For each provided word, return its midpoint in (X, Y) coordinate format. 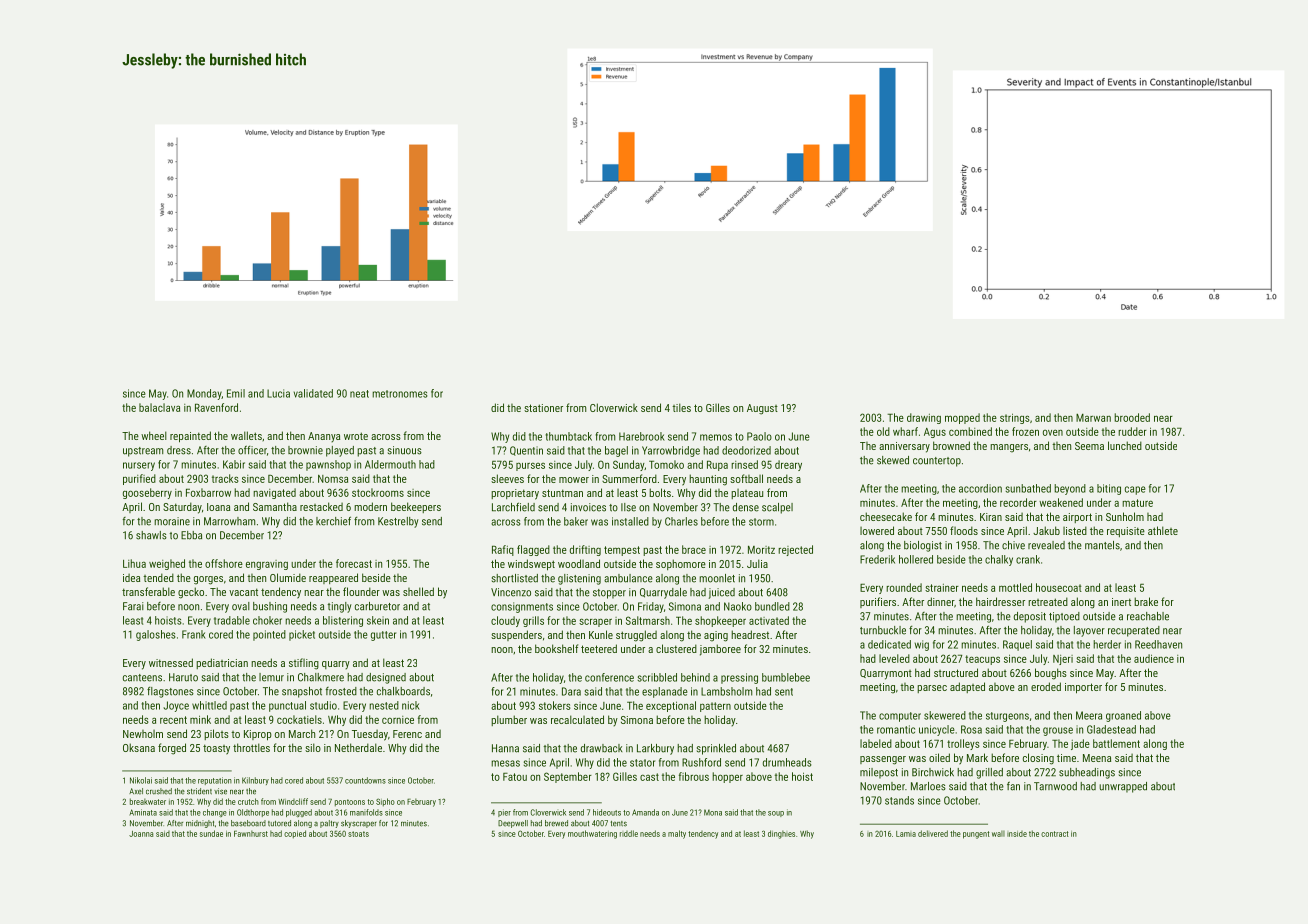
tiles (681, 407)
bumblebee (786, 677)
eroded (1046, 686)
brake (1146, 601)
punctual (287, 706)
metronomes (400, 394)
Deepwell (513, 824)
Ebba (191, 535)
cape (1135, 490)
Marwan (1093, 418)
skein (378, 620)
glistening (579, 579)
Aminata (143, 812)
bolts (660, 492)
